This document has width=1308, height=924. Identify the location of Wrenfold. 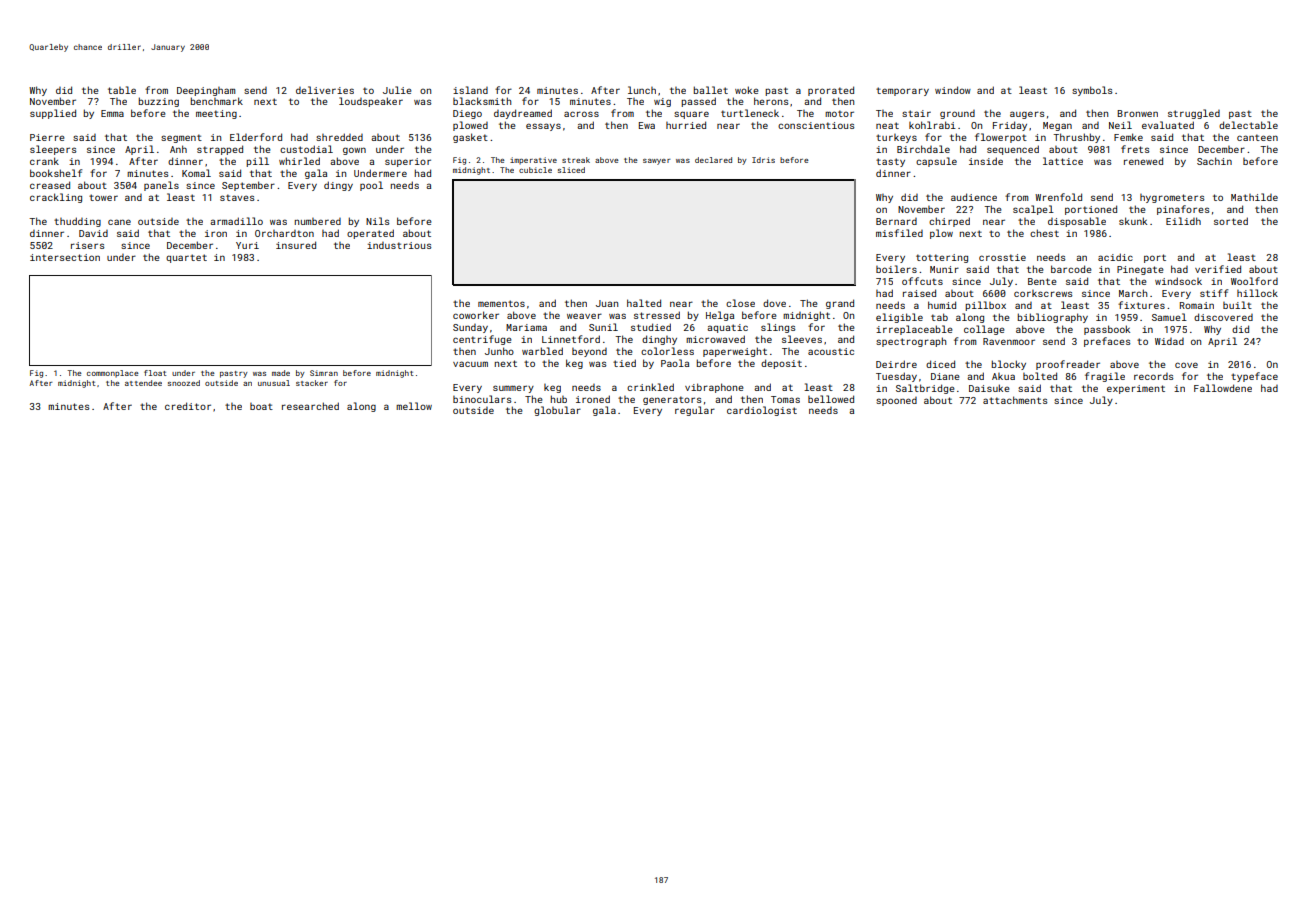
(1058, 197).
